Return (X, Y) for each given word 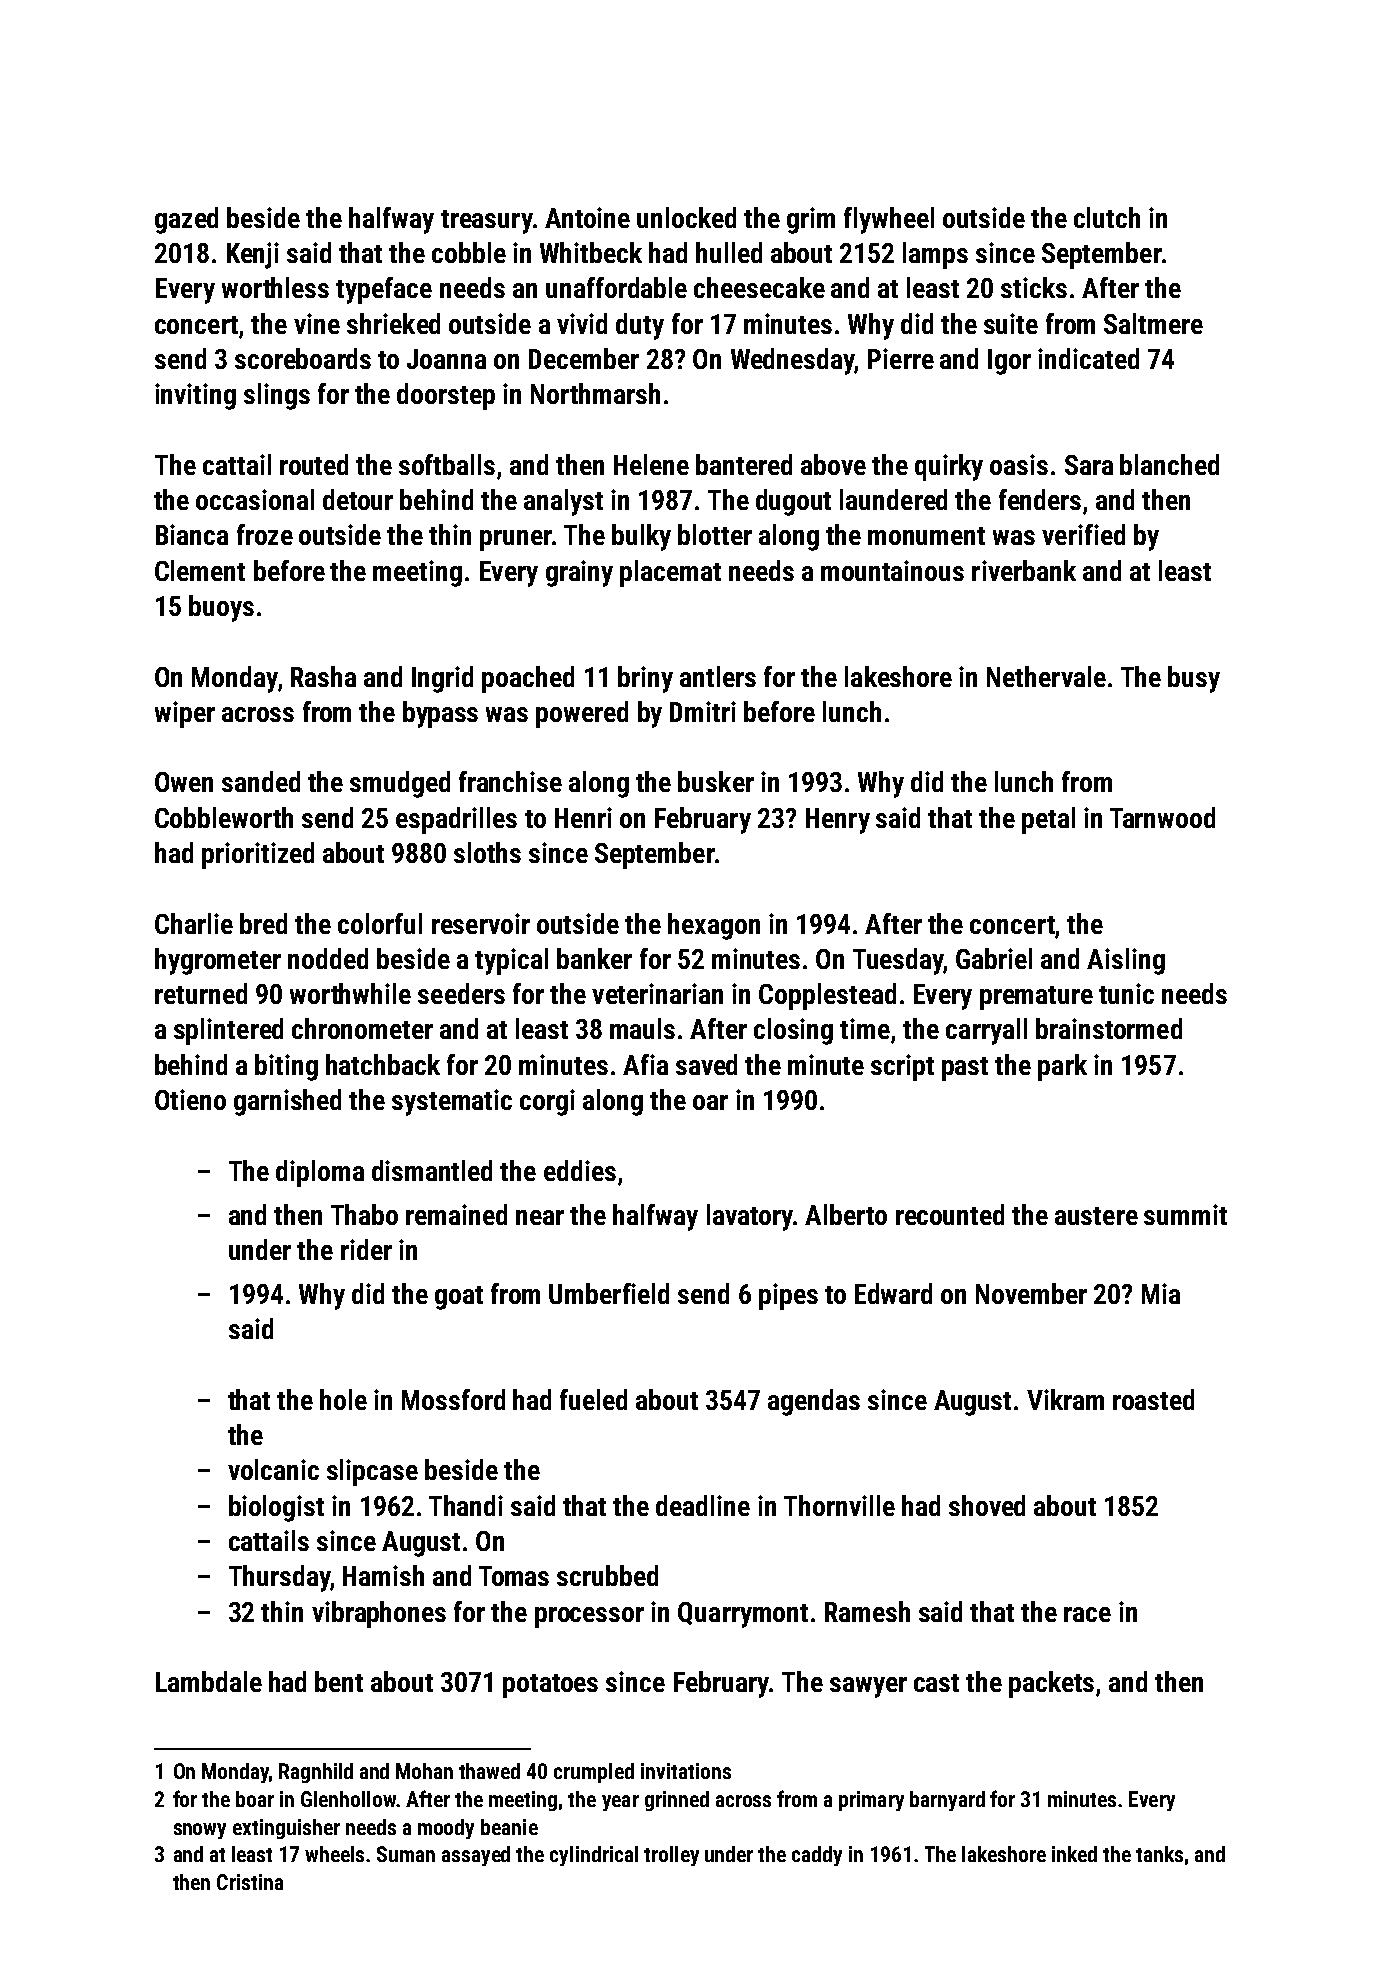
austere (1096, 1216)
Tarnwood (1162, 817)
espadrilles (456, 820)
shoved (987, 1505)
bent (339, 1681)
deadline (703, 1505)
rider (366, 1249)
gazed (186, 220)
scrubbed (607, 1575)
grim (811, 220)
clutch (1107, 217)
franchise (510, 781)
